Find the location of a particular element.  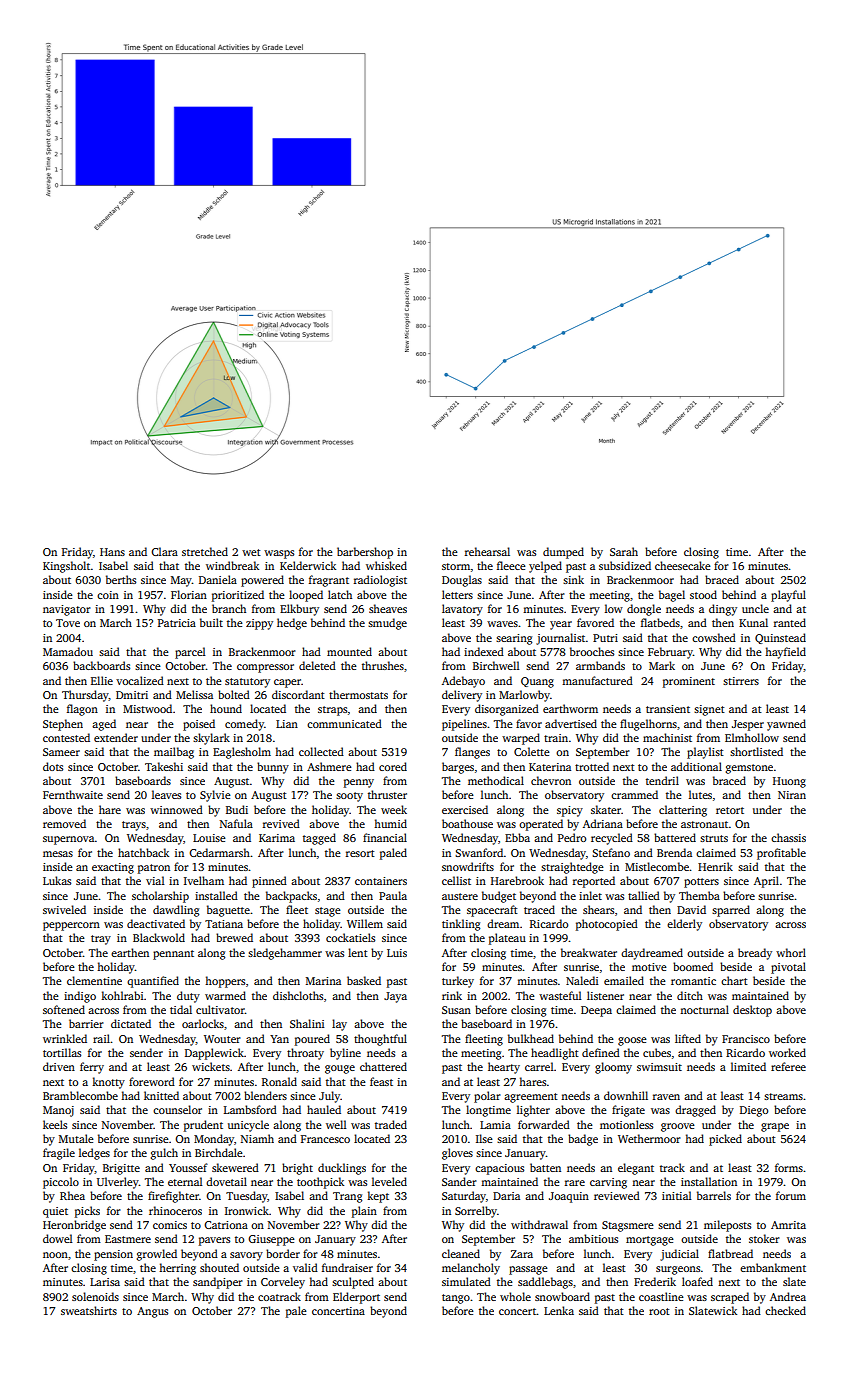

warmed is located at coordinates (225, 995).
